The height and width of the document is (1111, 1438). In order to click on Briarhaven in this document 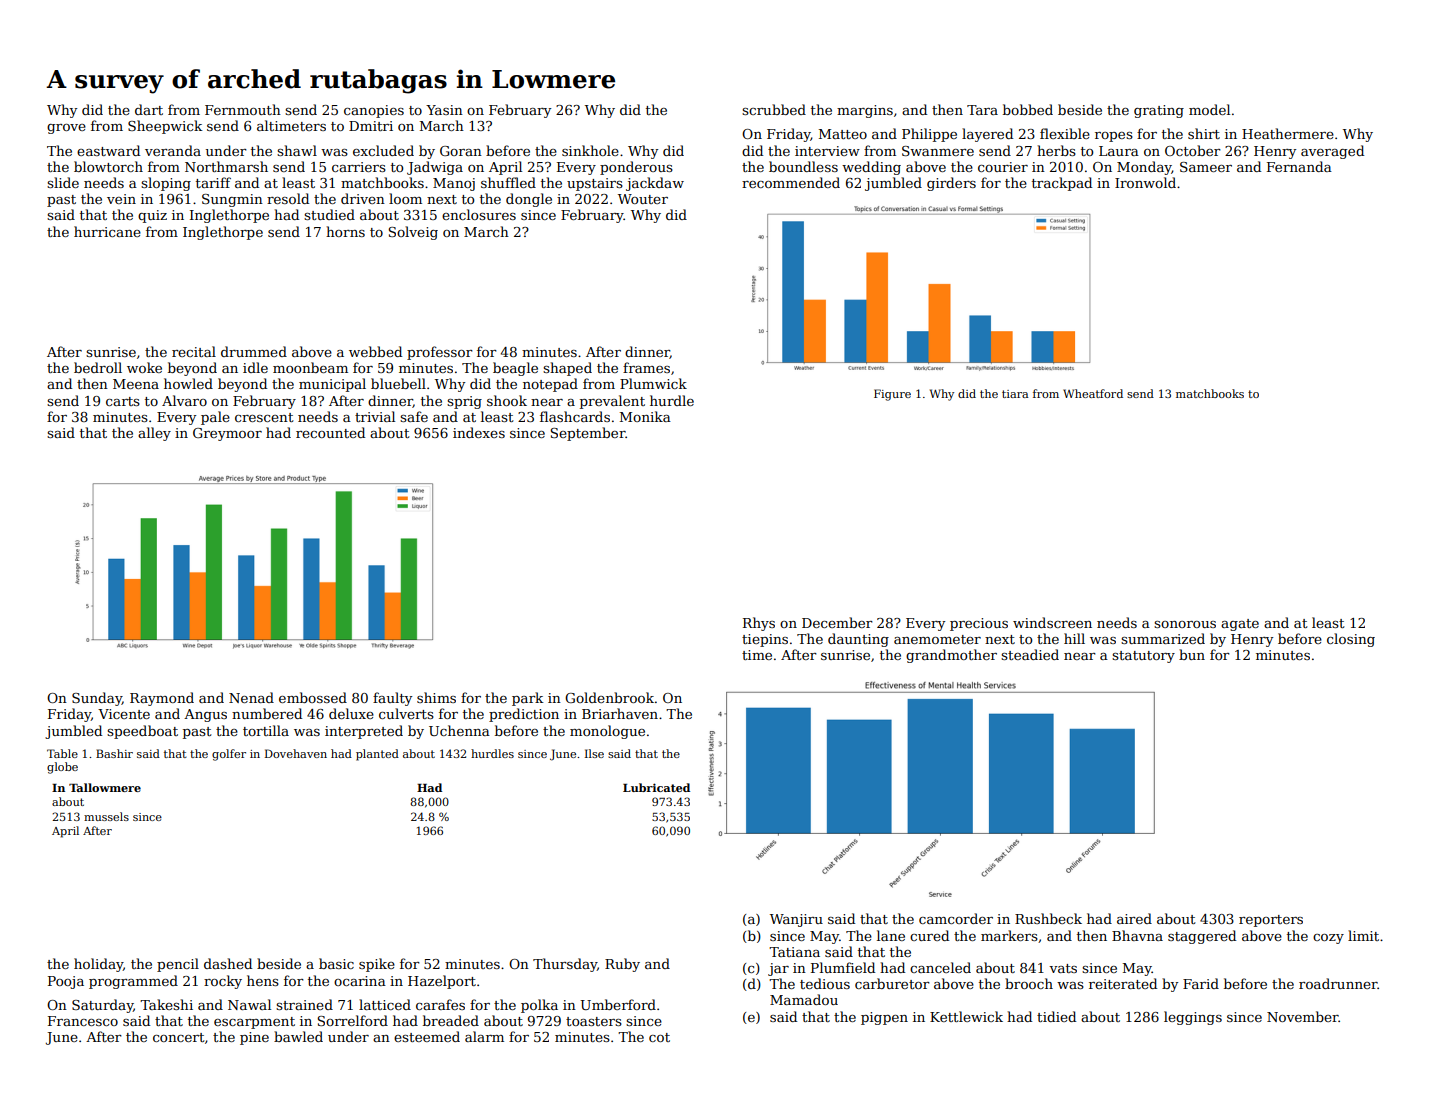, I will do `click(620, 713)`.
